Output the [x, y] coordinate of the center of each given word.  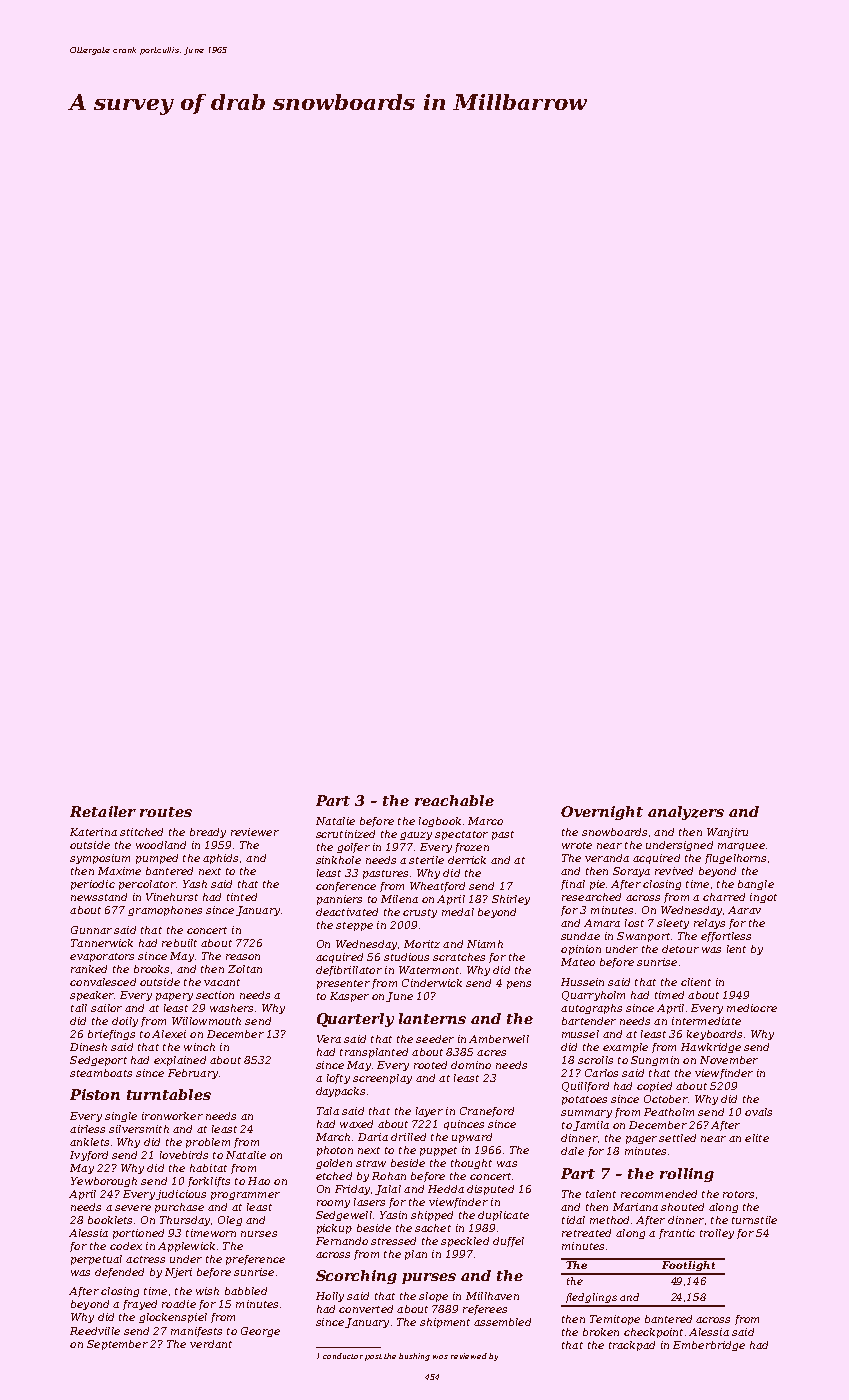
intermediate [706, 1021]
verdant [211, 1344]
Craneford [487, 1112]
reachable [454, 800]
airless [87, 1129]
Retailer [103, 811]
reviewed [469, 1356]
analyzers [686, 813]
